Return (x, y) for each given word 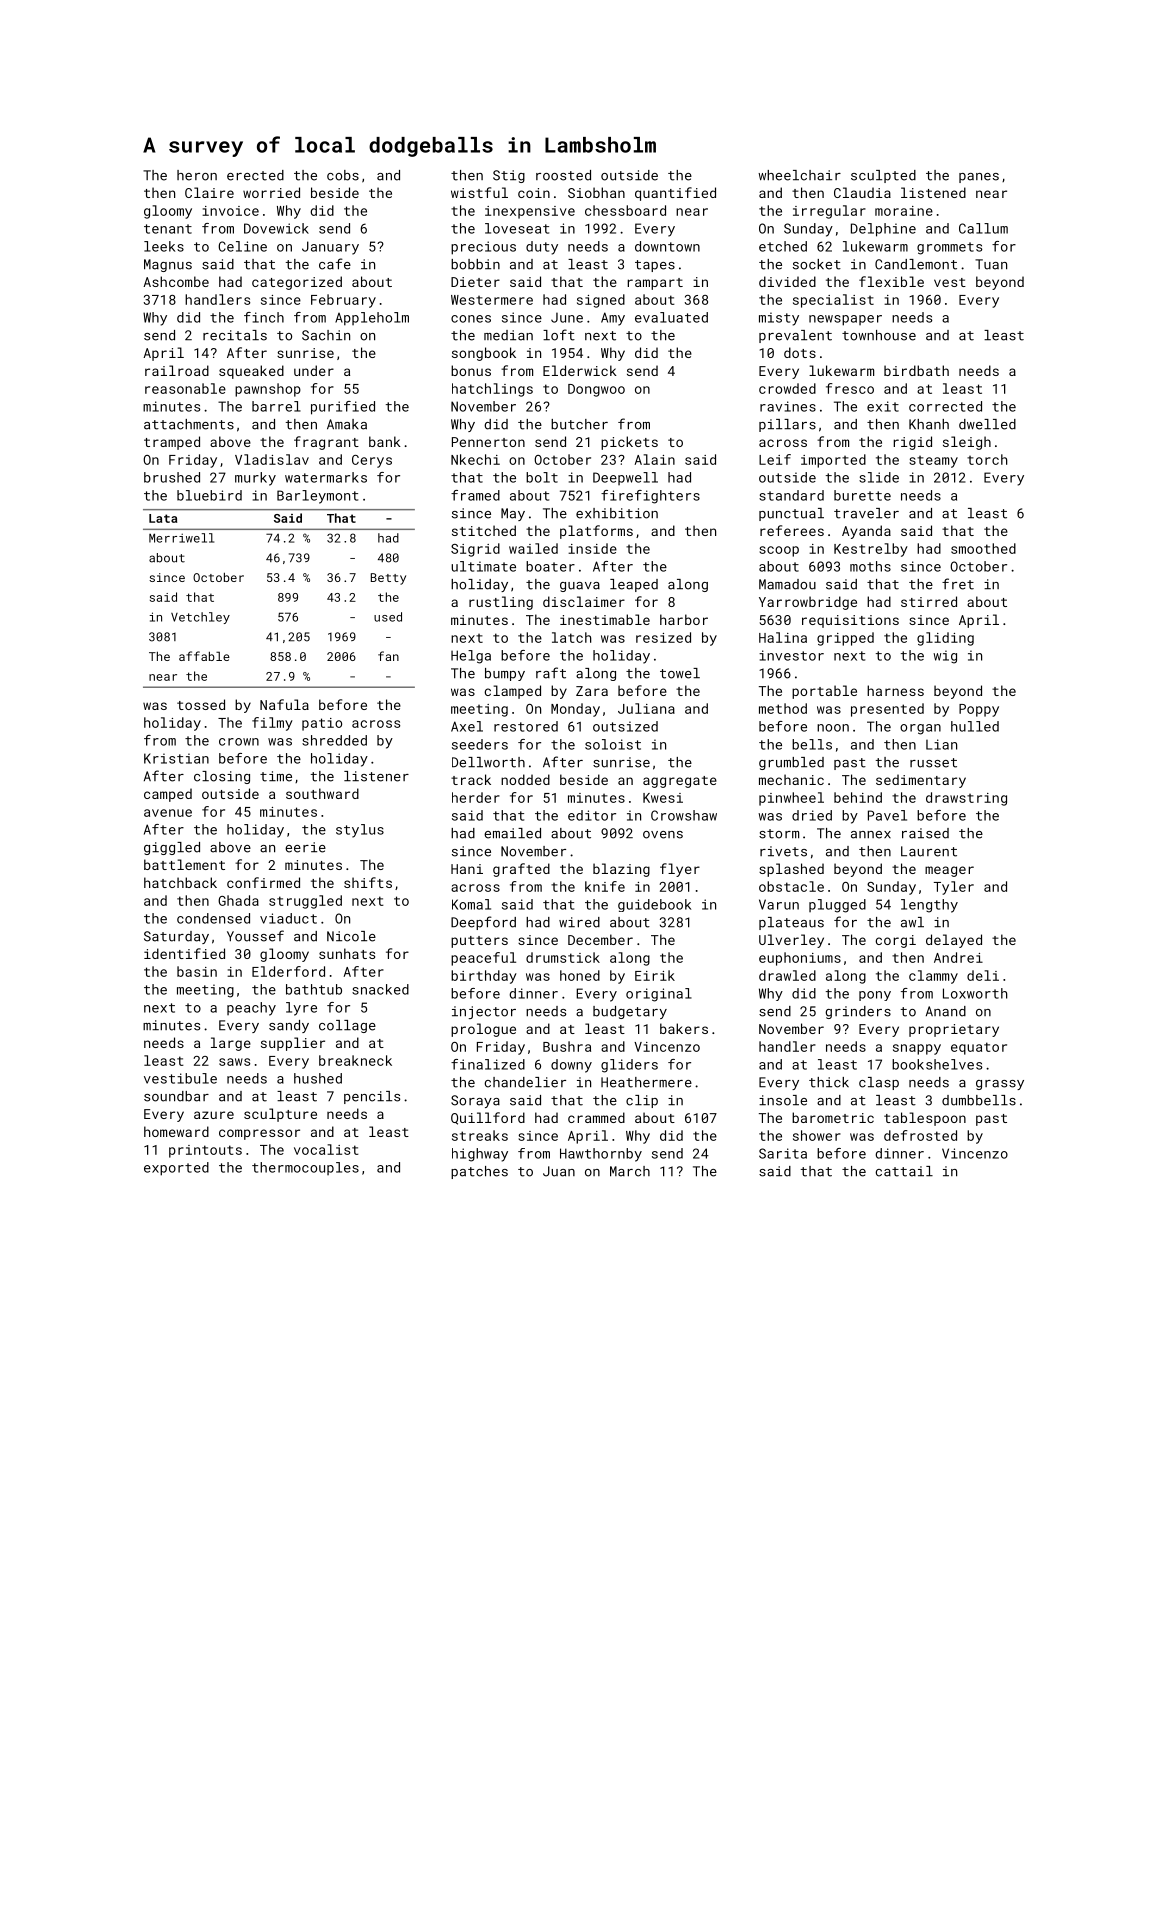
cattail (904, 1171)
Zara (592, 691)
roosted (563, 175)
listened (933, 192)
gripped (845, 639)
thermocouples (305, 1168)
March (630, 1171)
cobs (343, 175)
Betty (388, 579)
